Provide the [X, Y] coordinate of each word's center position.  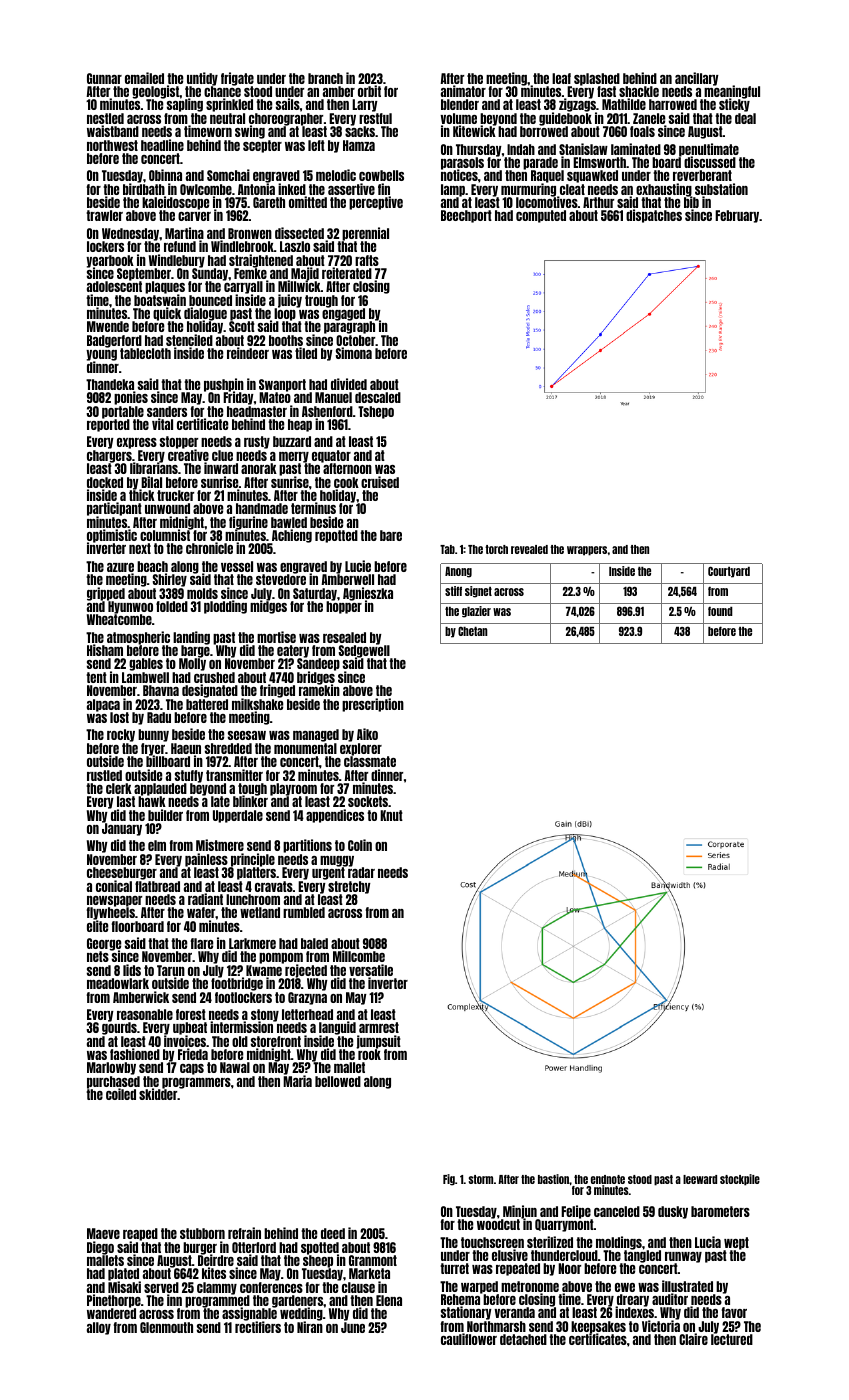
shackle [639, 92]
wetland [260, 912]
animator [463, 91]
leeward [700, 1179]
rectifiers [258, 1327]
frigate [237, 79]
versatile [371, 970]
